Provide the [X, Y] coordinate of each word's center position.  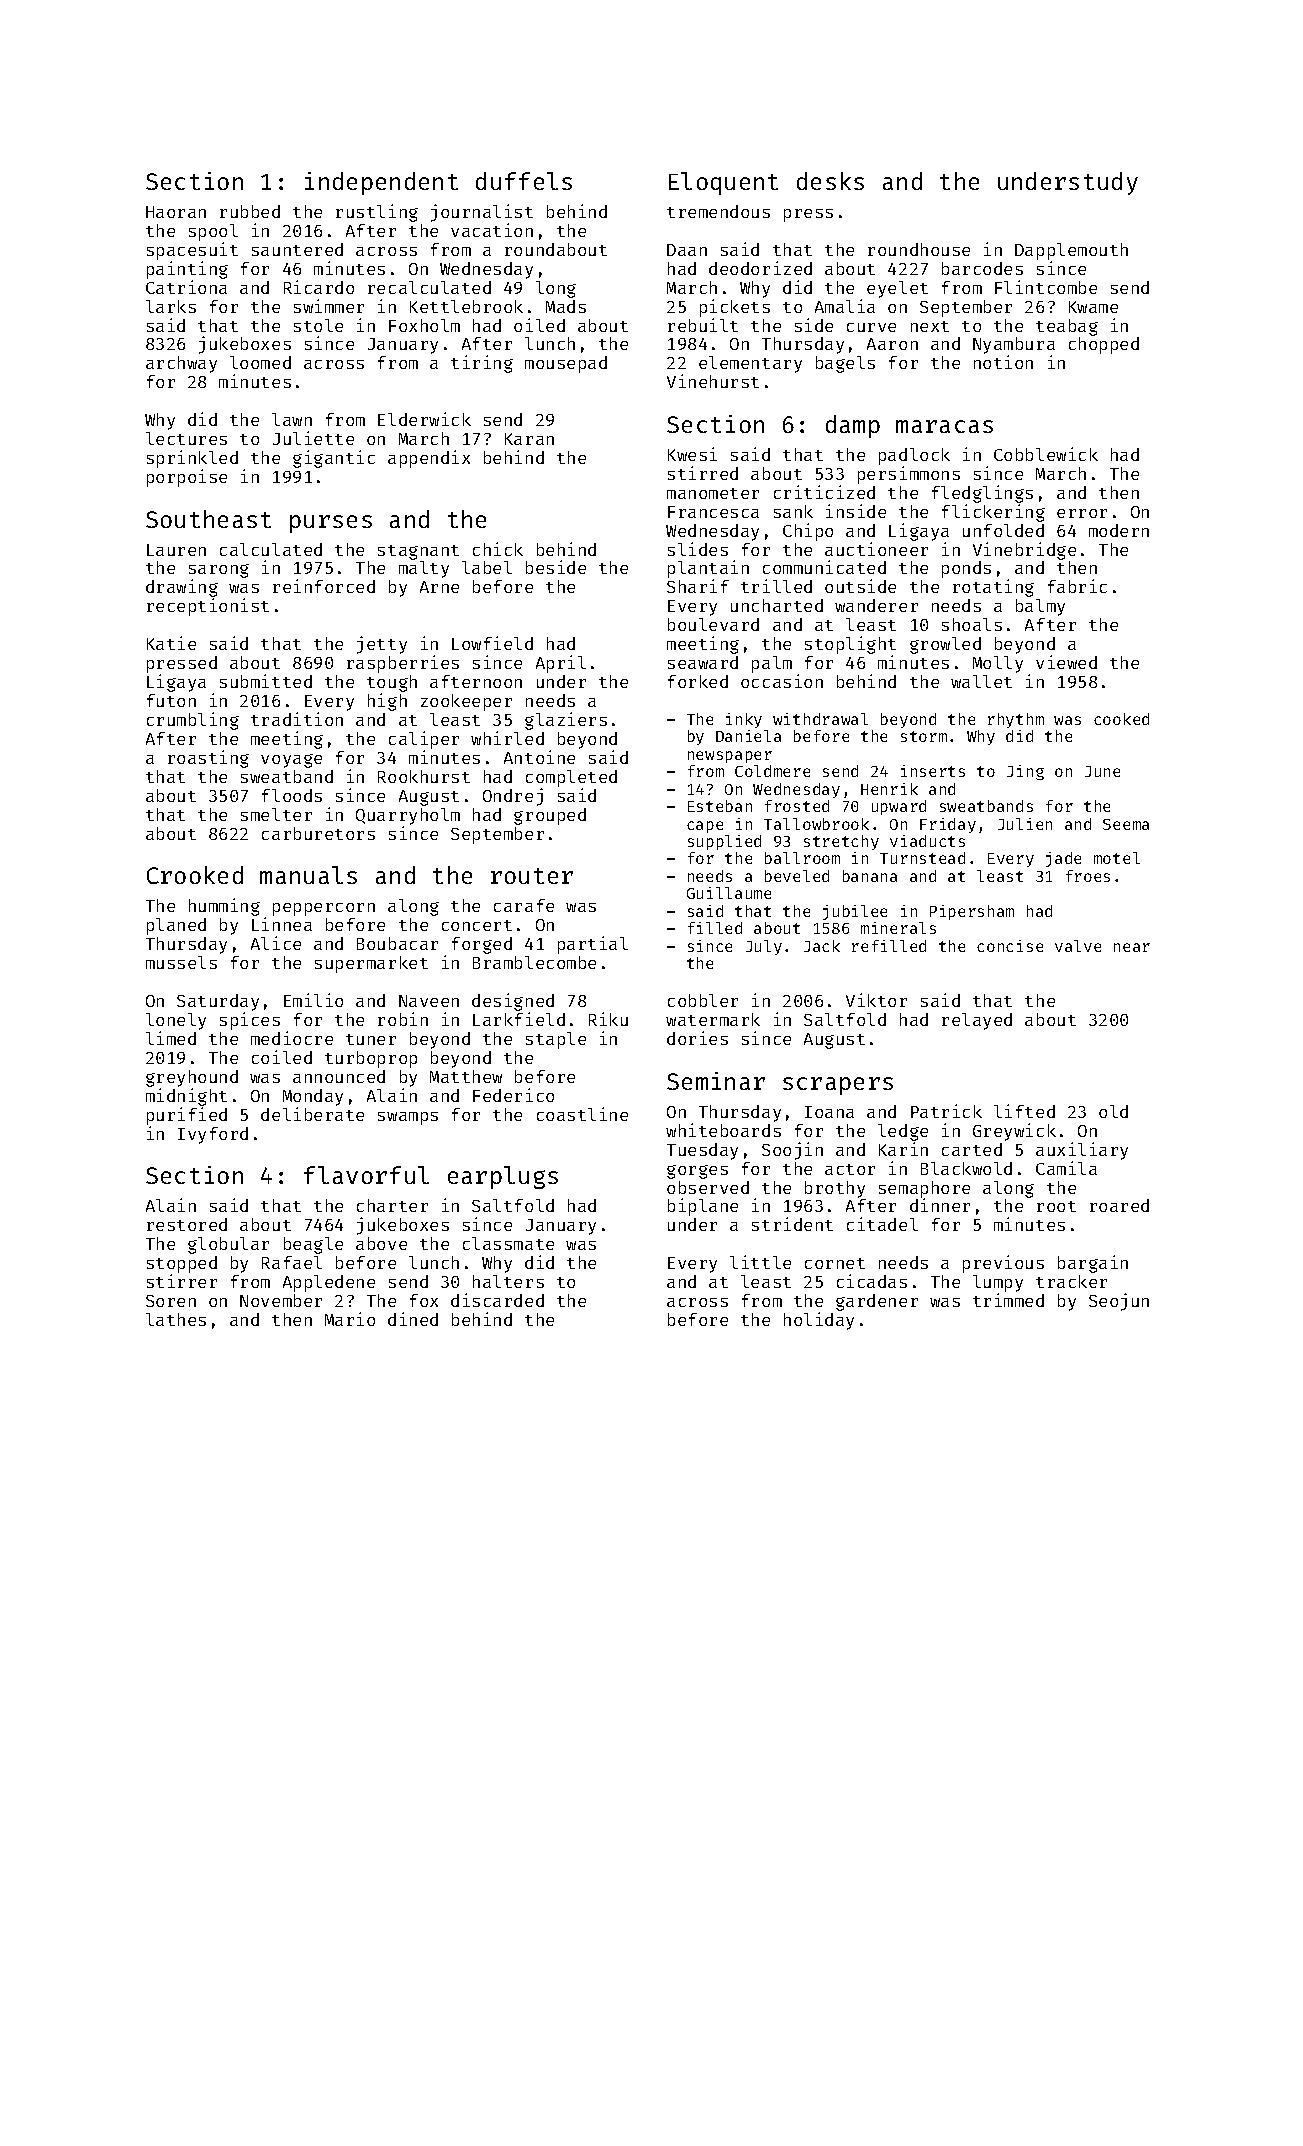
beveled [797, 876]
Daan [687, 250]
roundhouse [919, 249]
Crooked [195, 875]
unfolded [1003, 530]
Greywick [1014, 1132]
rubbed [250, 211]
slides [698, 549]
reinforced [324, 586]
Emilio [313, 1000]
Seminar [716, 1081]
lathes [176, 1319]
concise [1010, 946]
